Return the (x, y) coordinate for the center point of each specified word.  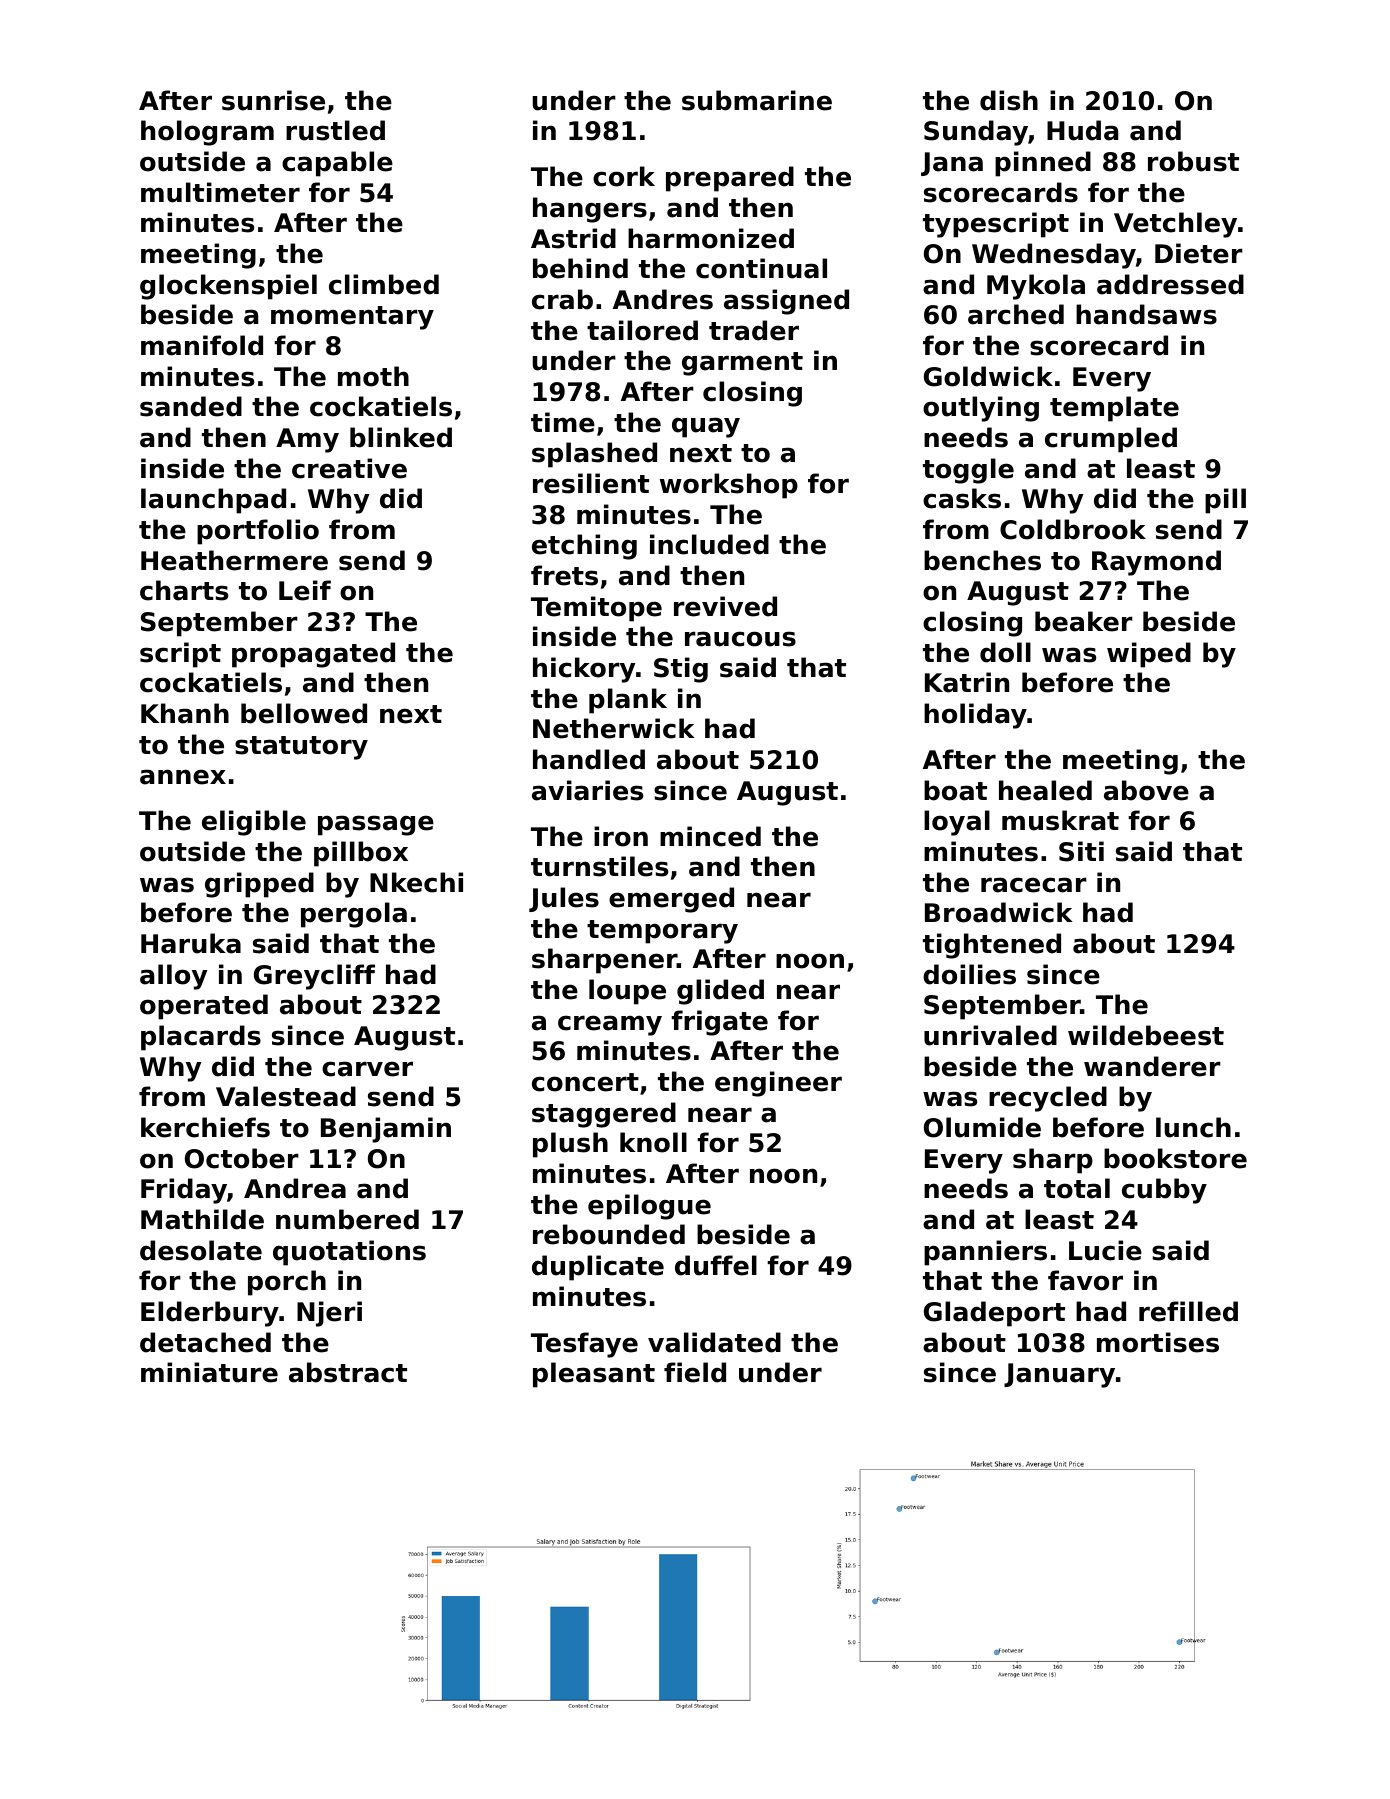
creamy (610, 1025)
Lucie (1105, 1250)
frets (564, 575)
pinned (1043, 164)
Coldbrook (1073, 529)
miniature (209, 1372)
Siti (1081, 851)
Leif (305, 590)
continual (761, 268)
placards (201, 1038)
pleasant (594, 1375)
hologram (207, 133)
